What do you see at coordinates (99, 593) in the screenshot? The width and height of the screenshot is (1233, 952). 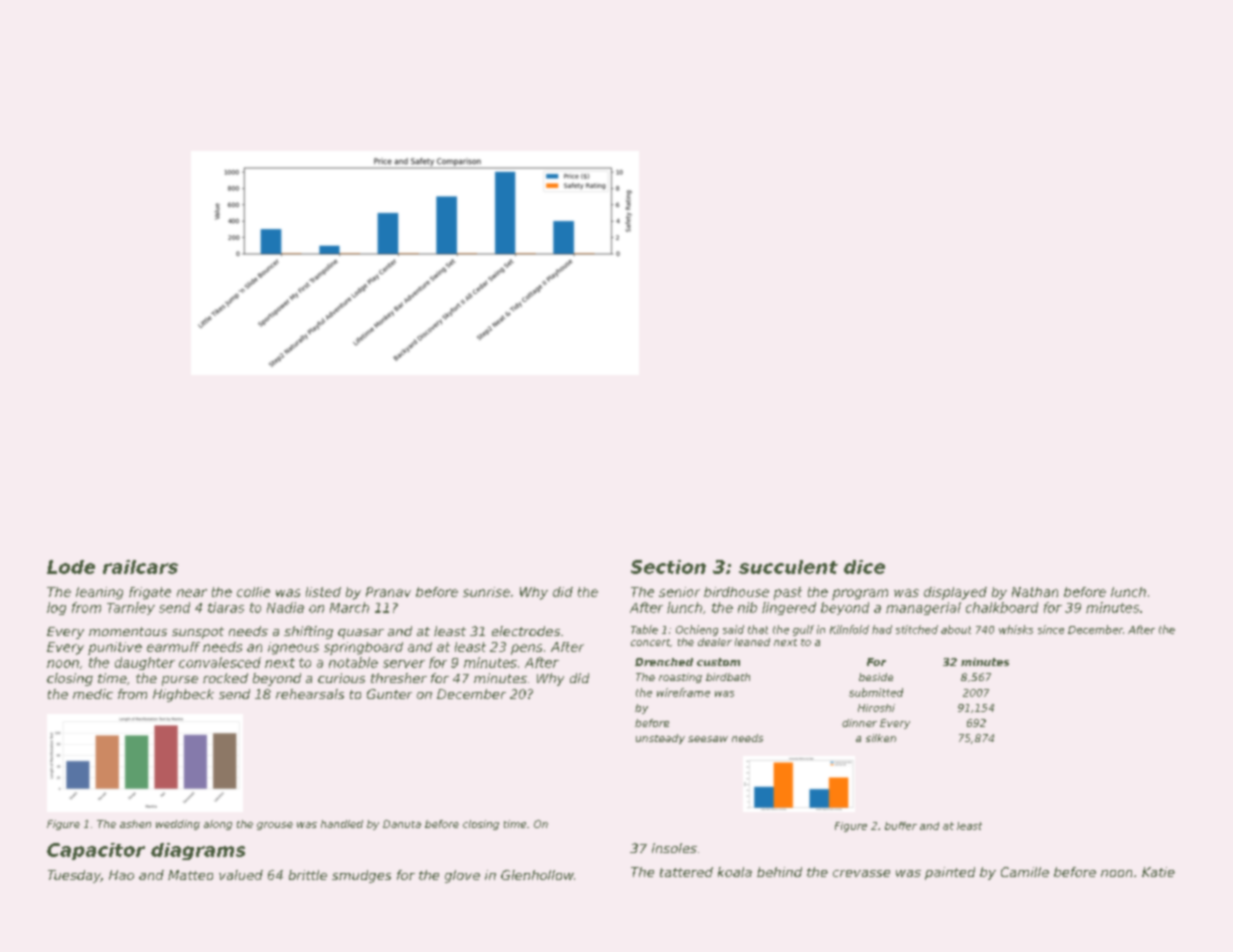 I see `leaning` at bounding box center [99, 593].
